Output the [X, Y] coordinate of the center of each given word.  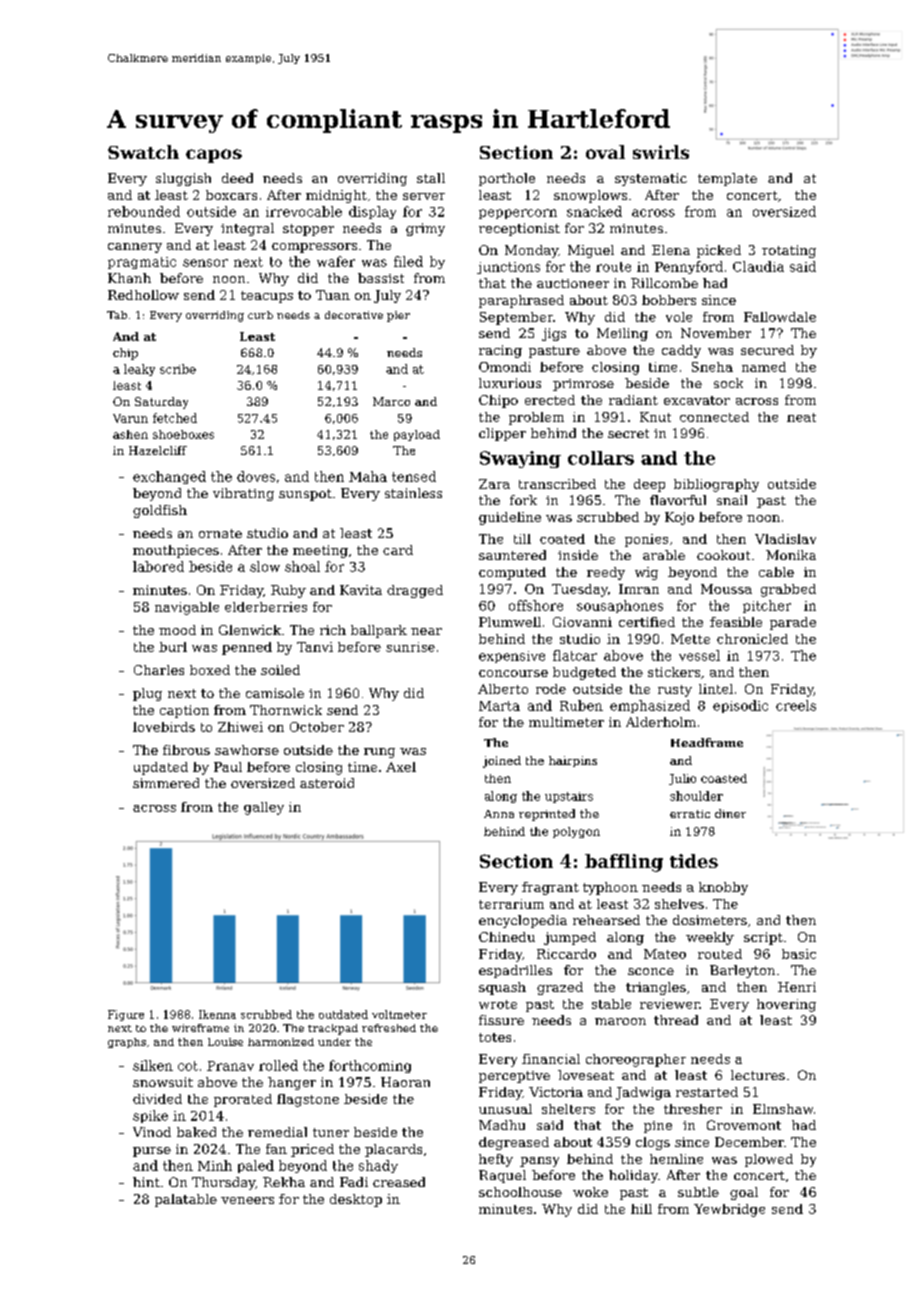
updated [161, 768]
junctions [508, 268]
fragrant [550, 888]
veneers [247, 1200]
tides [694, 861]
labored [158, 566]
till [522, 539]
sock [728, 383]
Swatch [143, 152]
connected [714, 417]
